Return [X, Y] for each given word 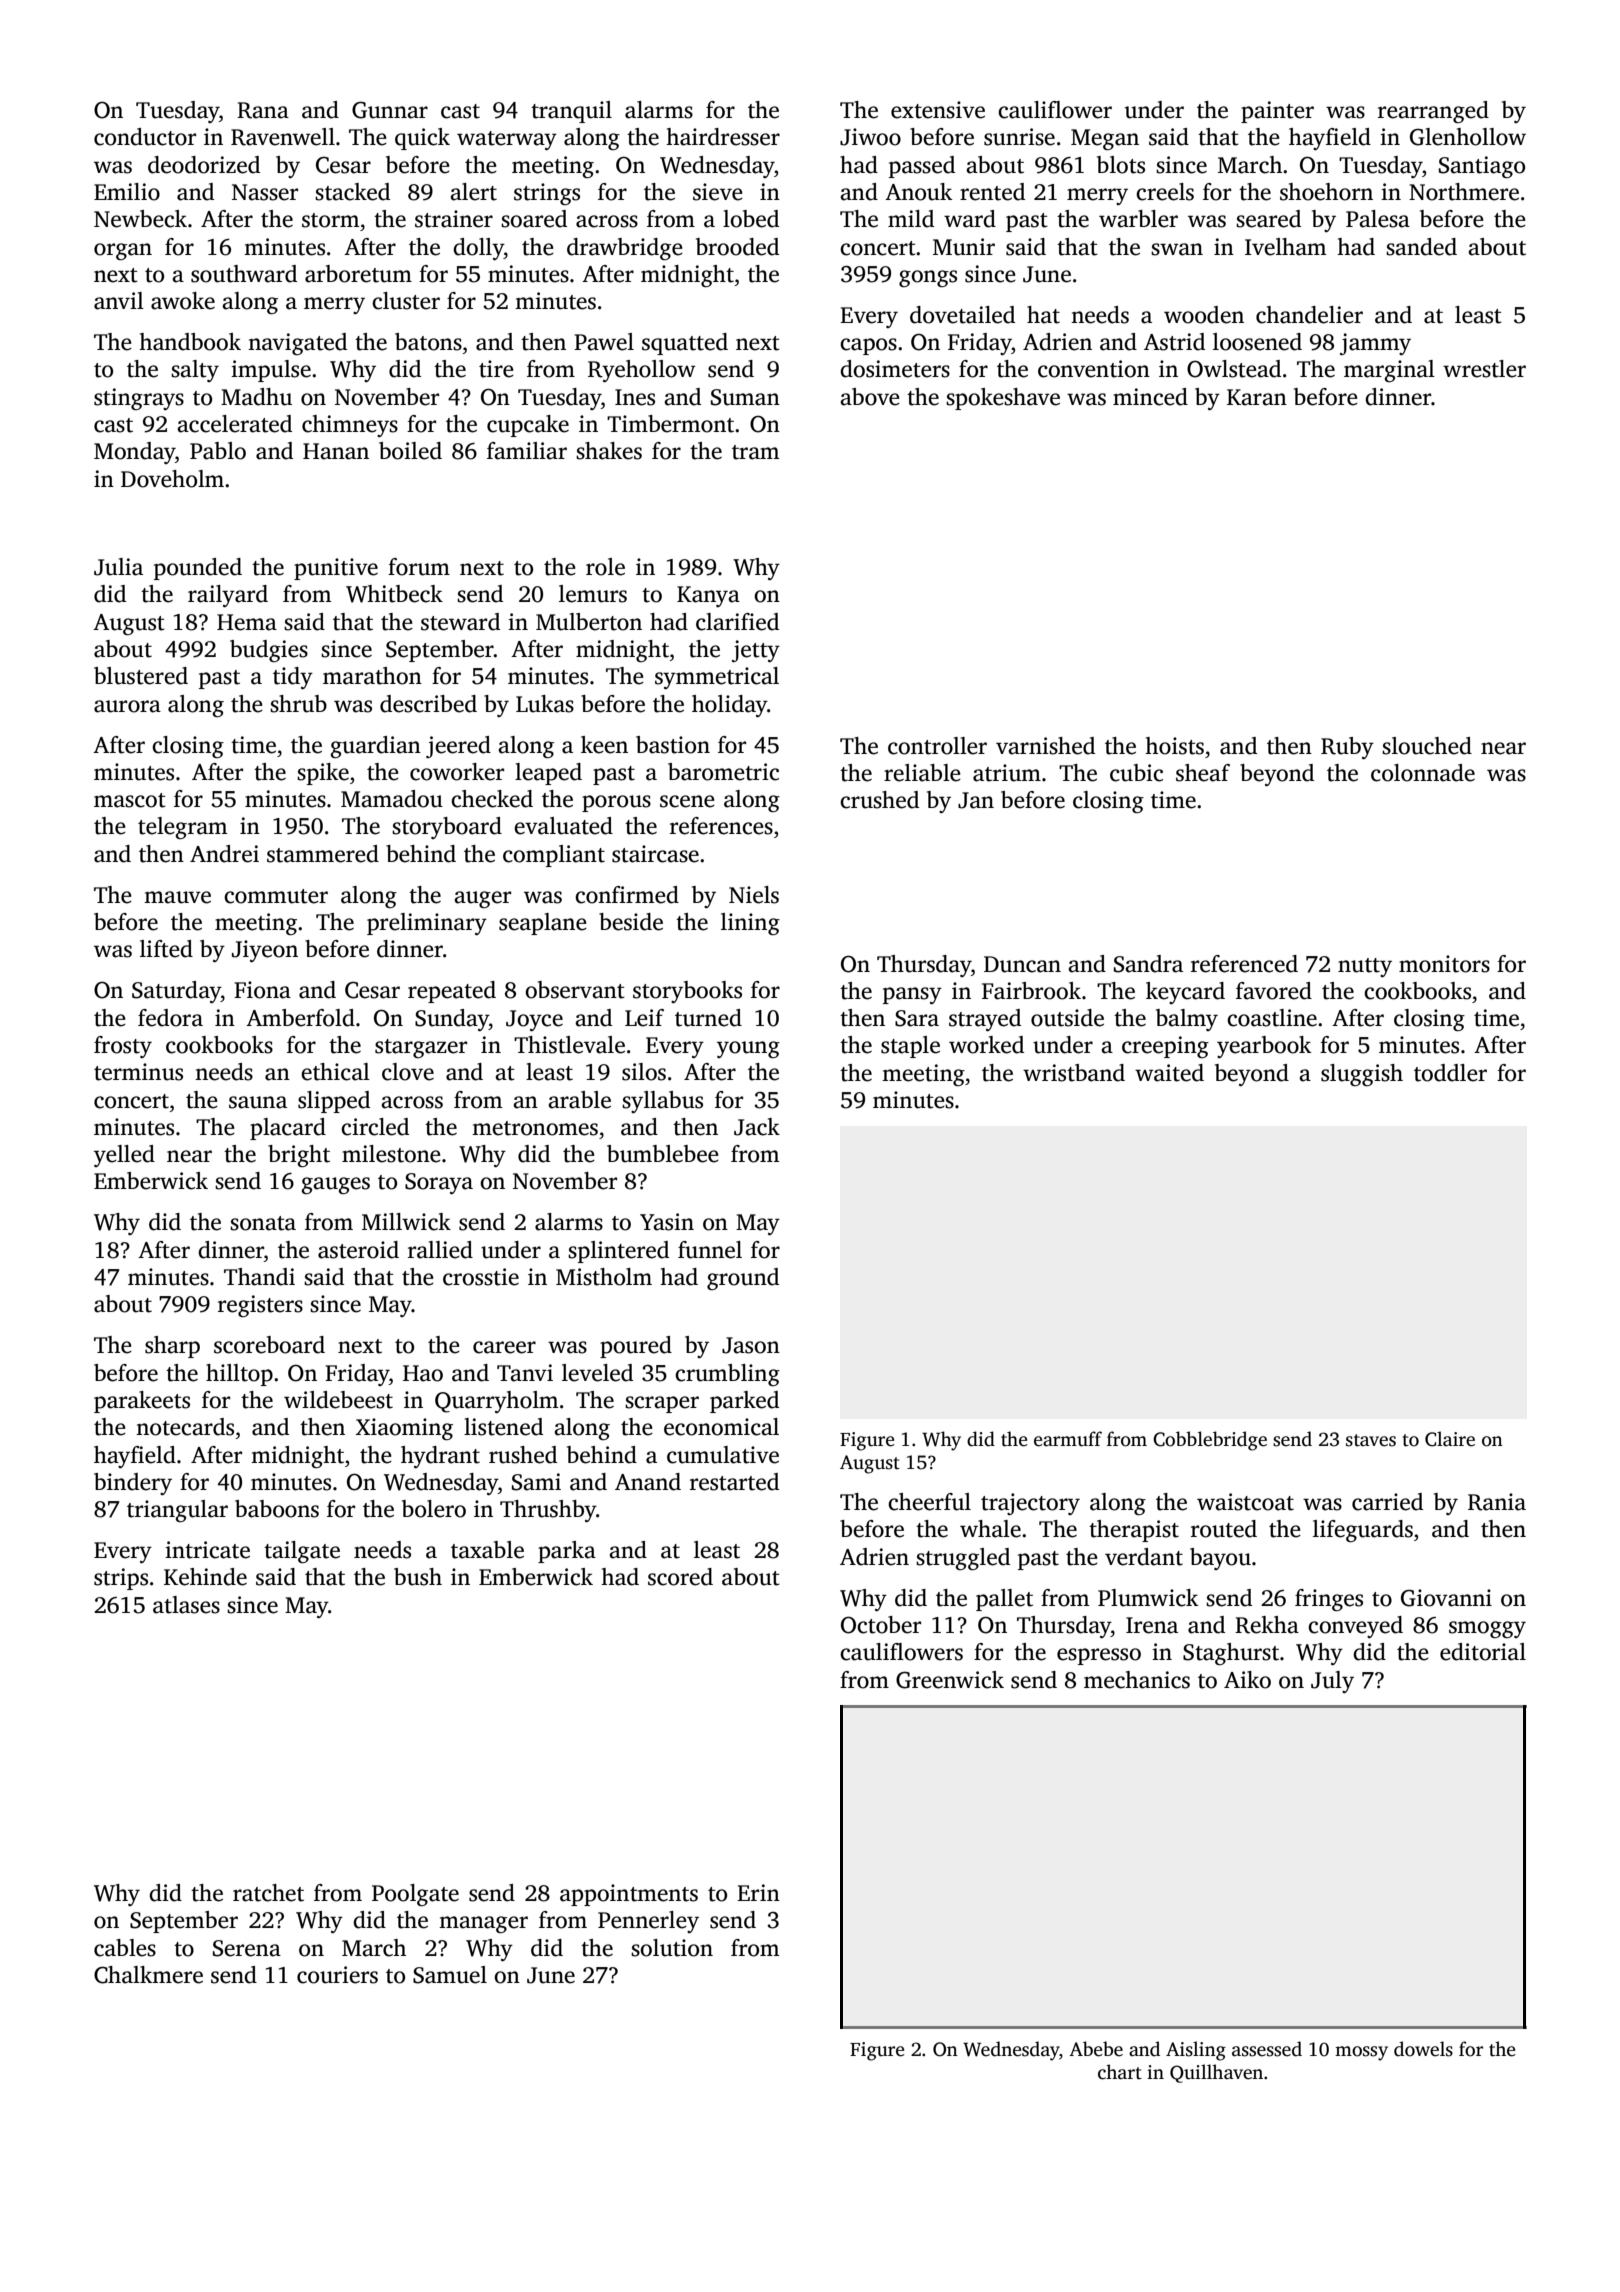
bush [418, 1577]
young [748, 1049]
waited [1169, 1073]
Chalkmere [148, 1975]
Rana [263, 110]
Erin [758, 1892]
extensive [938, 110]
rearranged [1433, 112]
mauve [177, 897]
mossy [1361, 2053]
